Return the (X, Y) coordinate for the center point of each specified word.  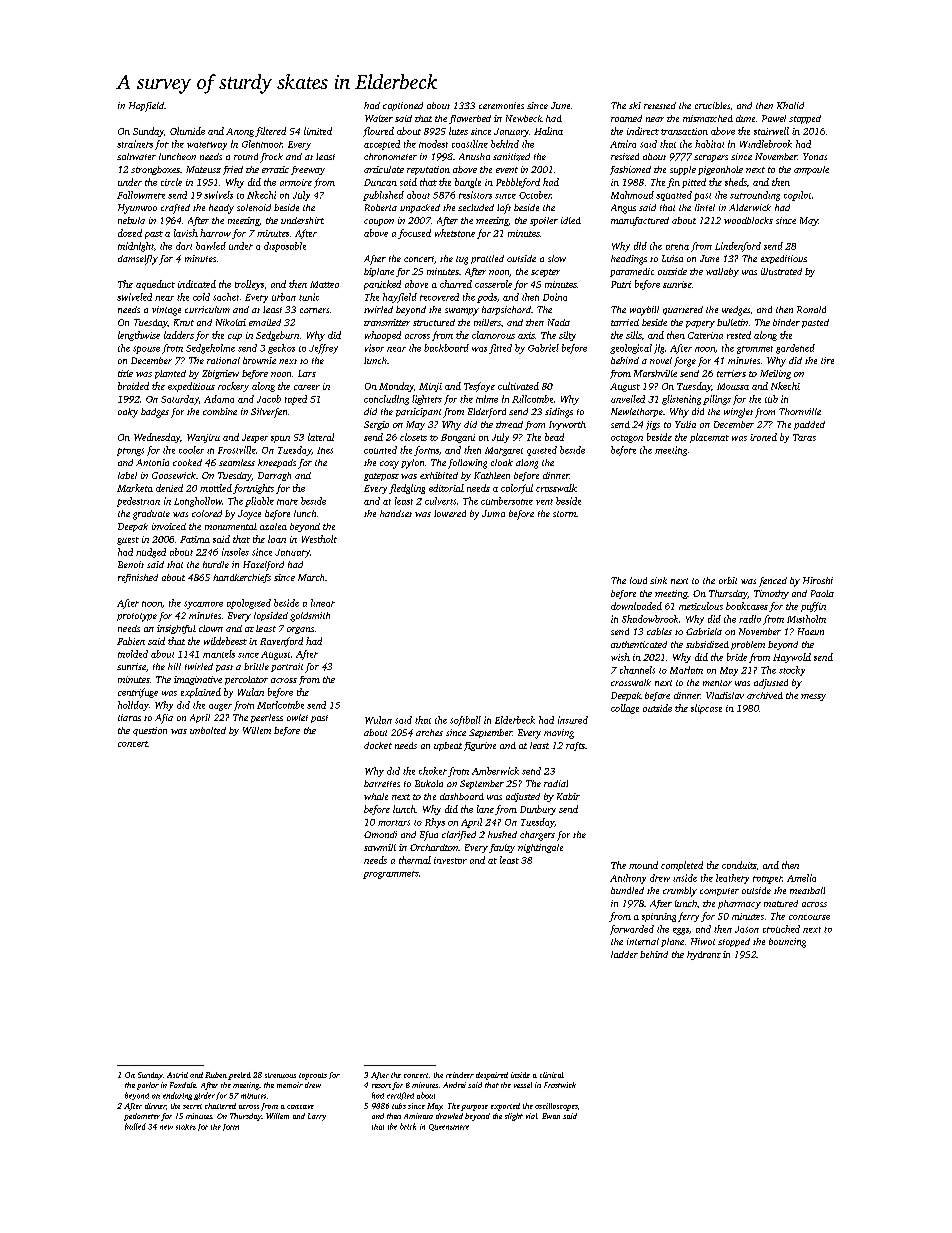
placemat (709, 438)
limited (318, 131)
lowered (450, 513)
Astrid (177, 1075)
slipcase (706, 709)
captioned (403, 106)
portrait (287, 667)
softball (465, 721)
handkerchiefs (242, 578)
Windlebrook (766, 144)
